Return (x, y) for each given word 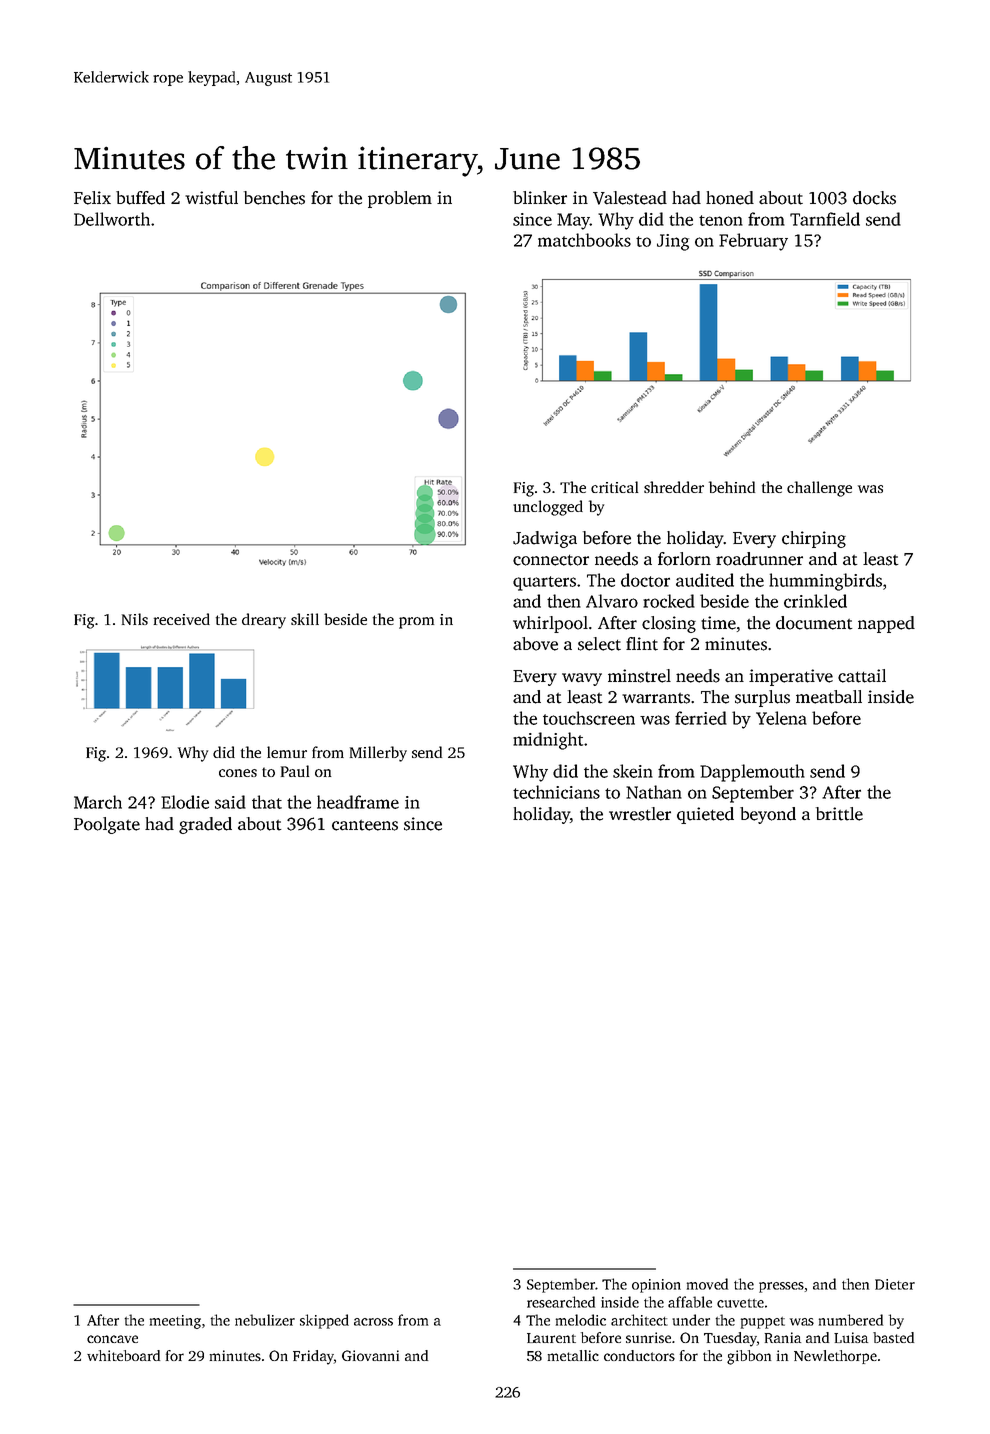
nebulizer (265, 1320)
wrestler (640, 814)
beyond (768, 815)
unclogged (548, 508)
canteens (365, 825)
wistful (211, 198)
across (373, 1322)
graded (205, 825)
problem (400, 199)
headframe (358, 802)
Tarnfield (825, 219)
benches (274, 198)
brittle (839, 814)
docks (874, 198)
